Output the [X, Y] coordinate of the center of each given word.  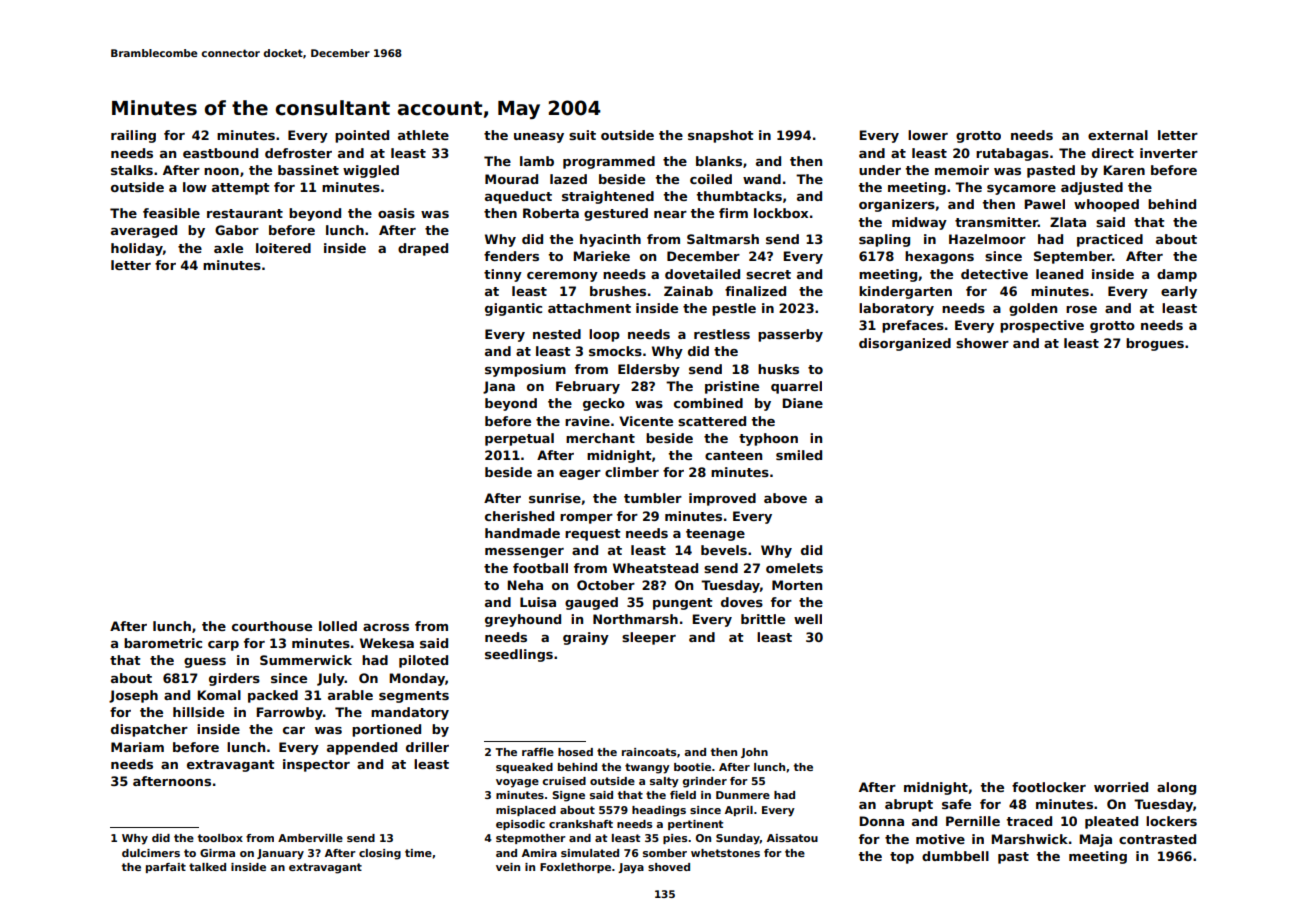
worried [1121, 787]
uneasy [539, 138]
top [902, 858]
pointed [362, 136]
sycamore [1021, 190]
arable [350, 695]
